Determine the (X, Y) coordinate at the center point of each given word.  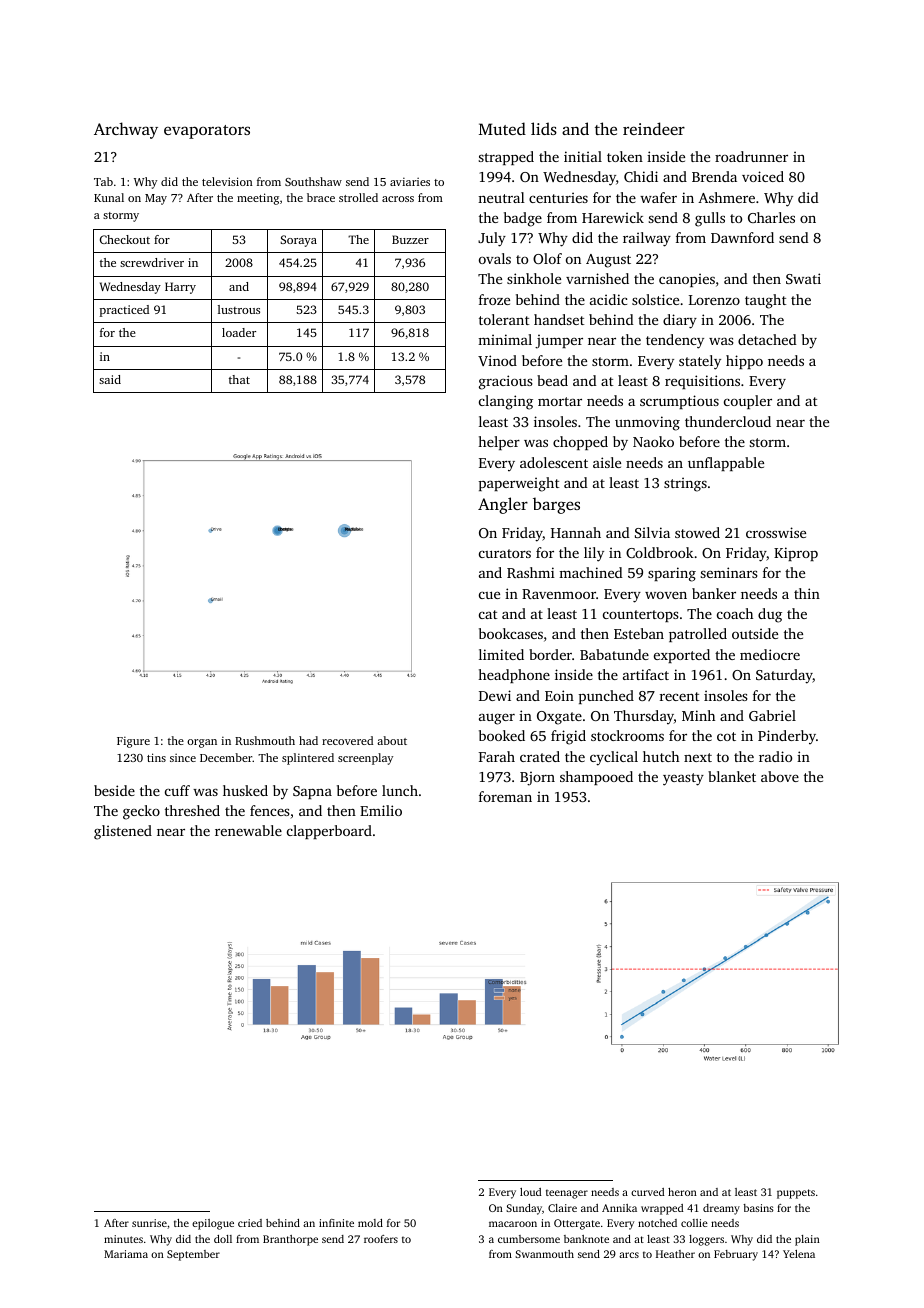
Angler (503, 505)
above (780, 776)
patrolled (698, 635)
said (110, 379)
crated (540, 756)
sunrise (149, 1223)
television (227, 181)
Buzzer (410, 239)
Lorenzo (714, 300)
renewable (248, 830)
